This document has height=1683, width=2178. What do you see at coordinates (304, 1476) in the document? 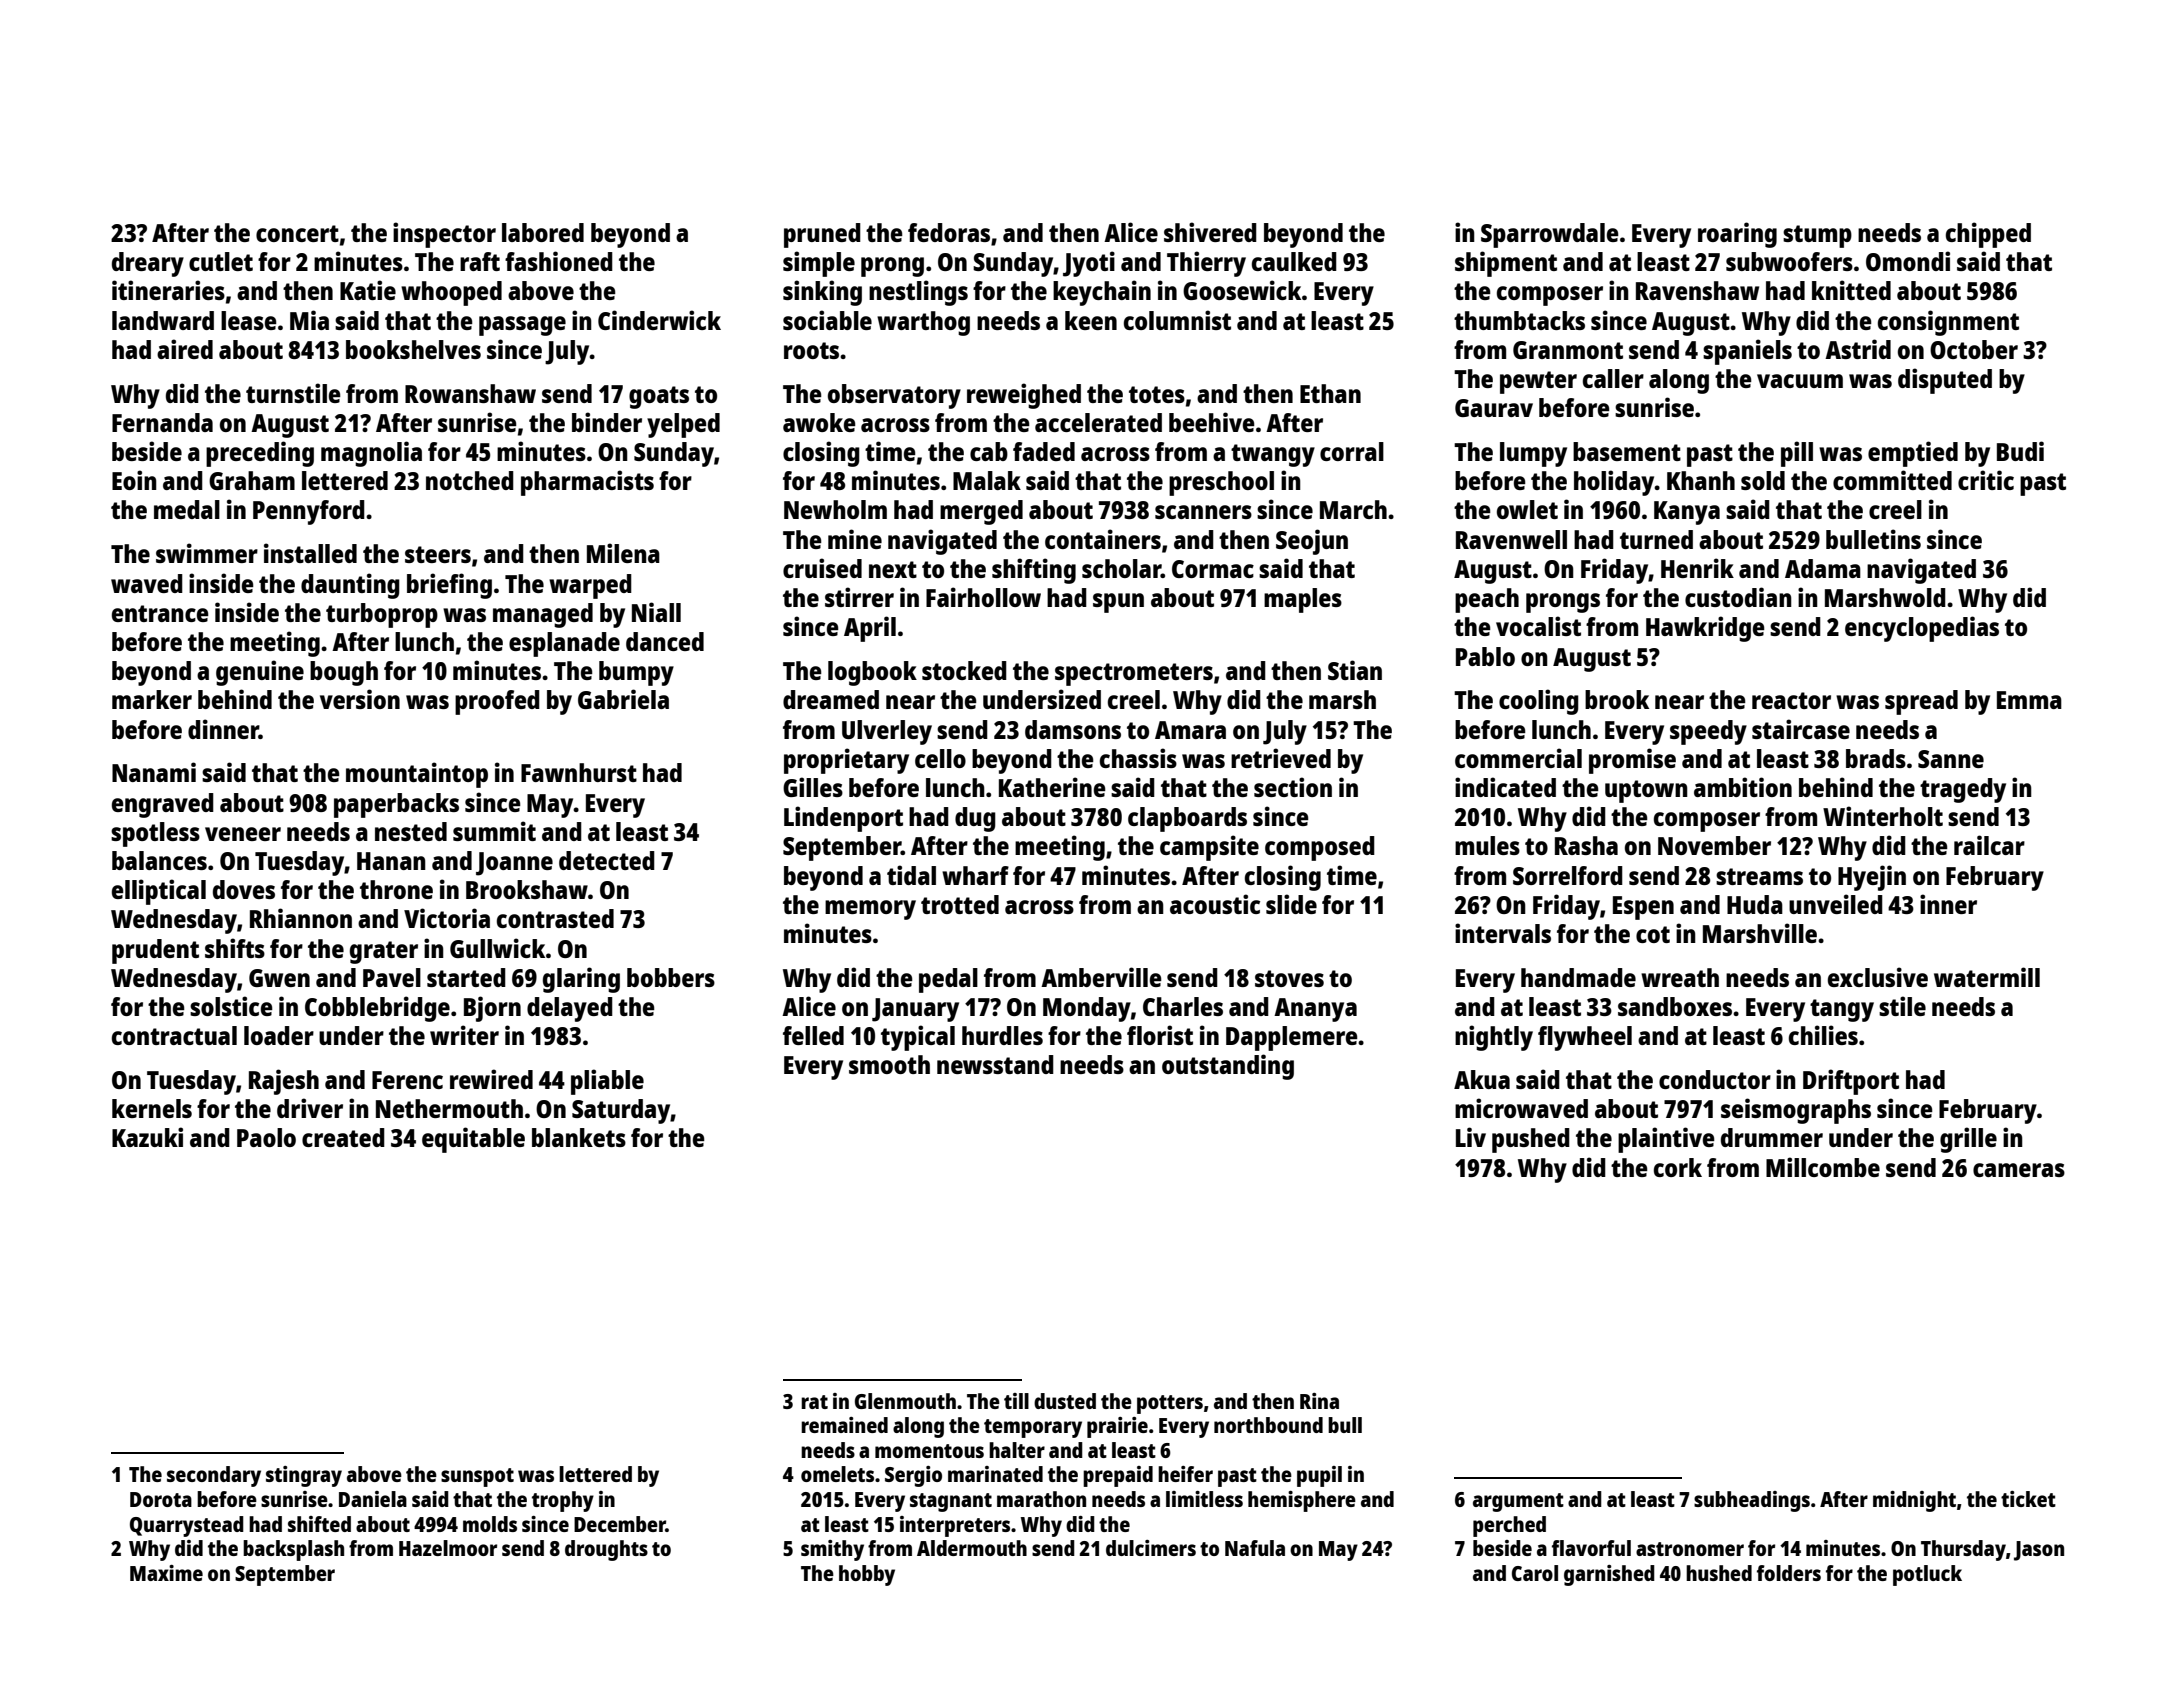
I see `stingray` at bounding box center [304, 1476].
